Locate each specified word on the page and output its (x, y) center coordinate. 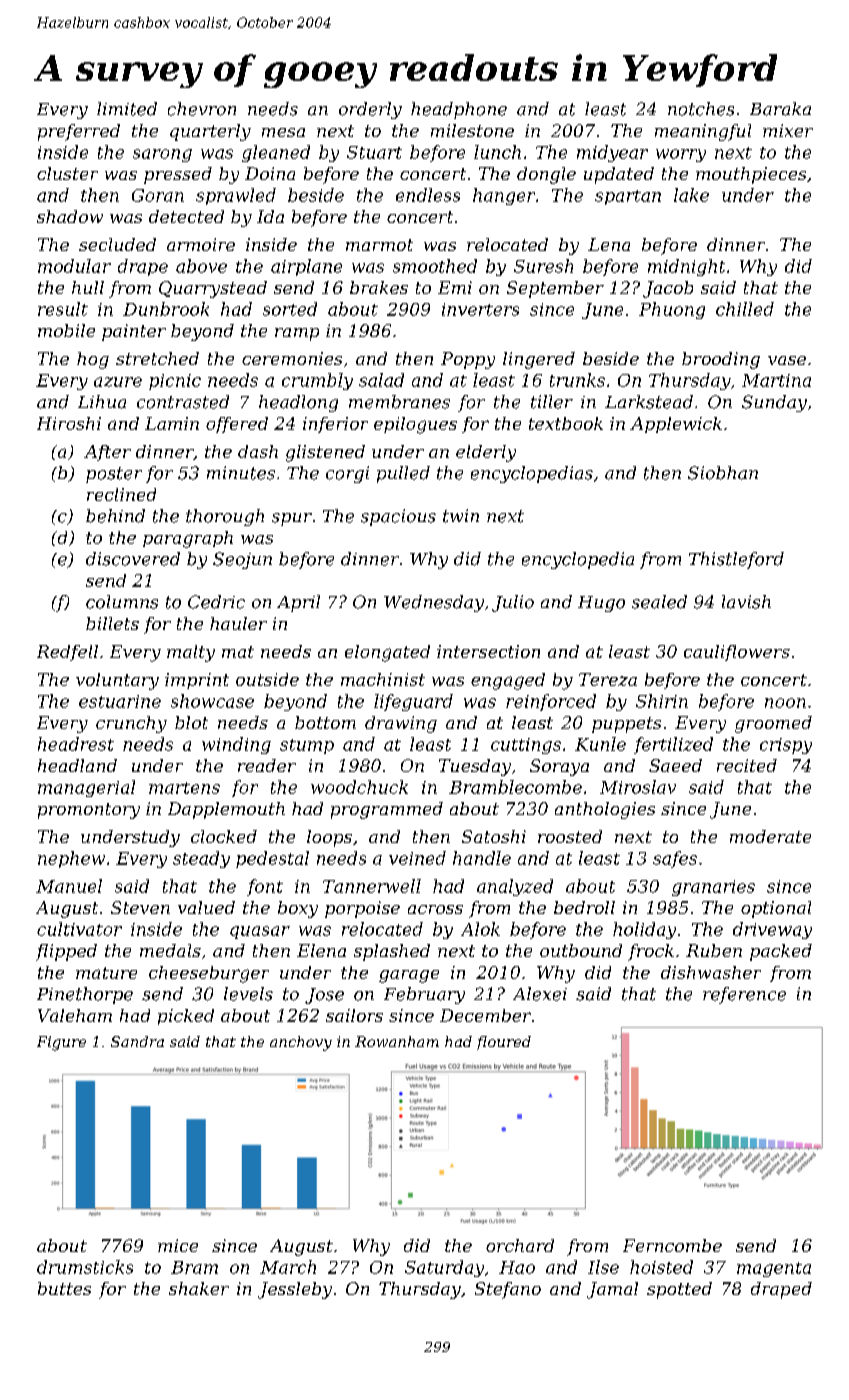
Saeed (675, 765)
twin (461, 516)
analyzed (515, 887)
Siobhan (723, 473)
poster (114, 475)
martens (184, 788)
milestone (472, 130)
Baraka (780, 109)
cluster (67, 173)
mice (178, 1245)
